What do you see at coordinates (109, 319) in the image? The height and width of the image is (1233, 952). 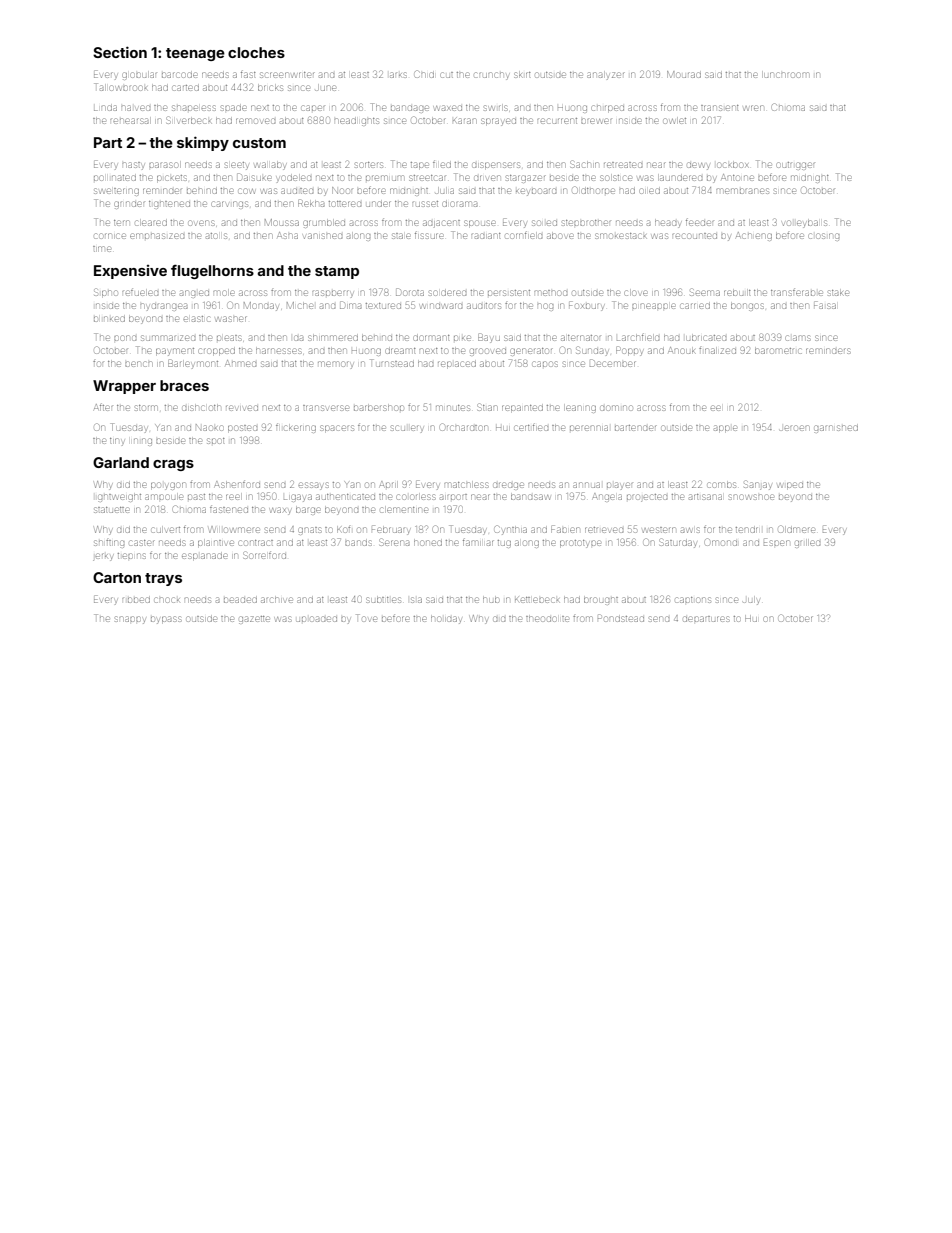 I see `blinked` at bounding box center [109, 319].
